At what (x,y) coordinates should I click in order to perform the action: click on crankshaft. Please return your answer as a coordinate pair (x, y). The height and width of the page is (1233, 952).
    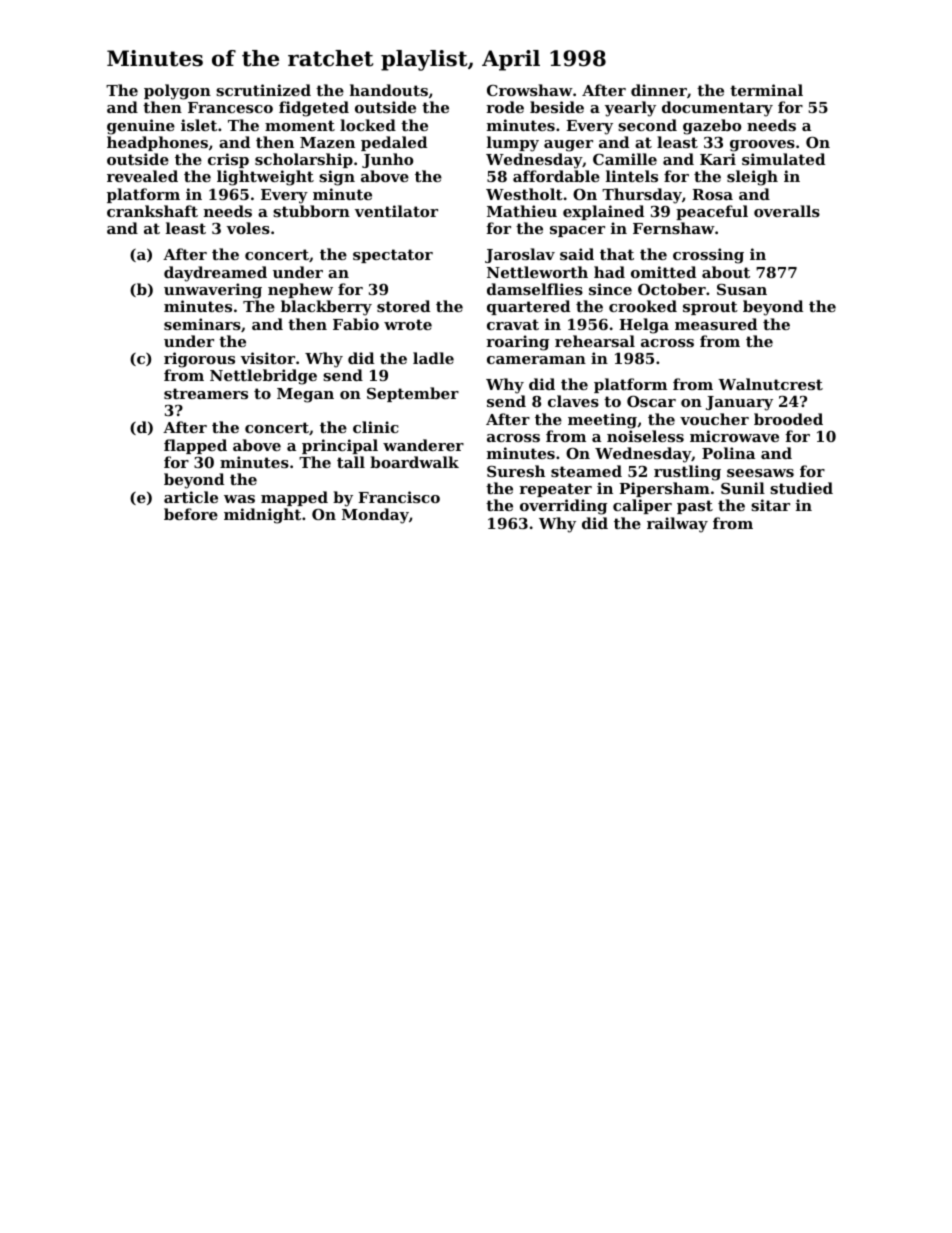
    Looking at the image, I should click on (152, 211).
